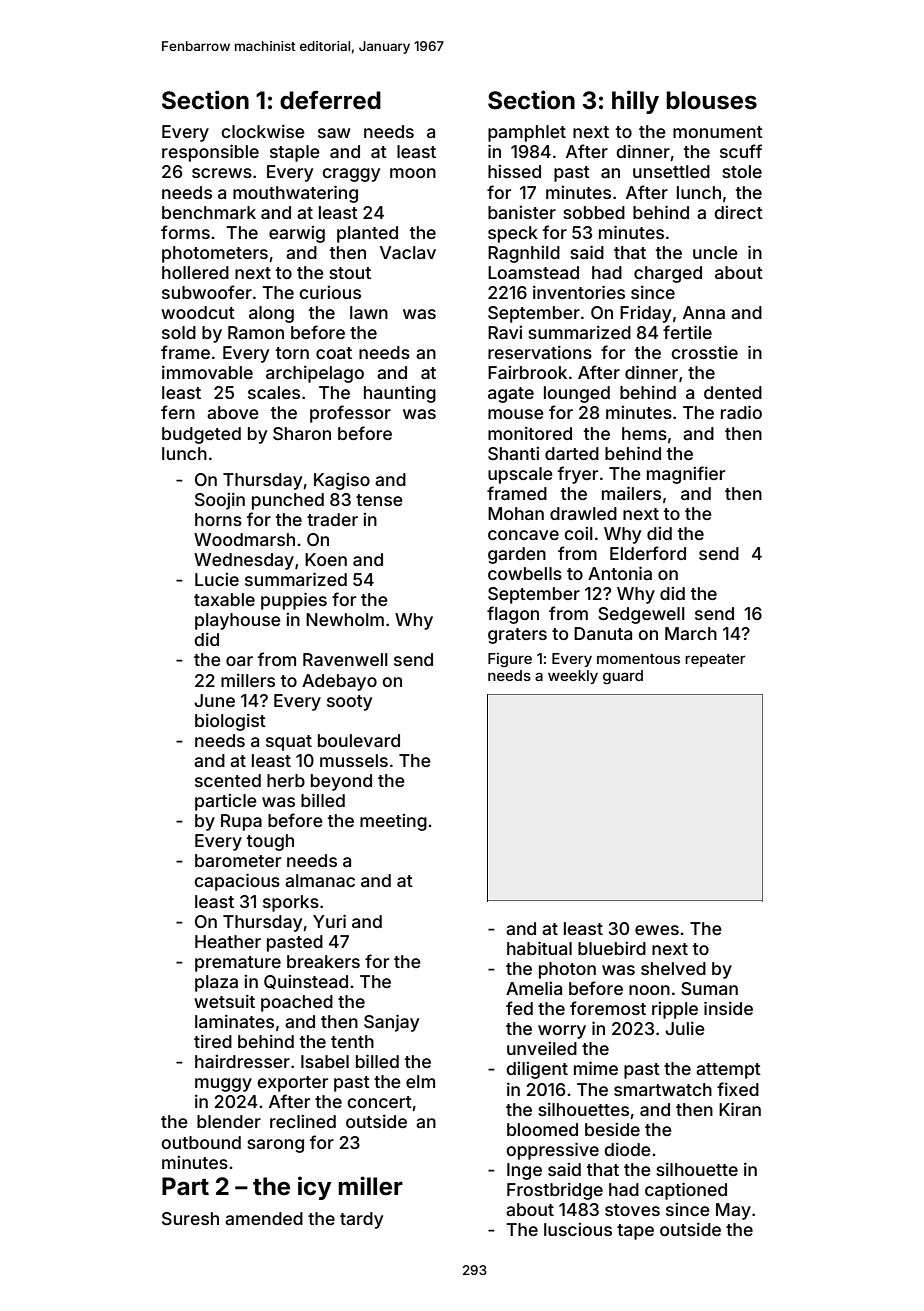  I want to click on stole, so click(742, 171).
